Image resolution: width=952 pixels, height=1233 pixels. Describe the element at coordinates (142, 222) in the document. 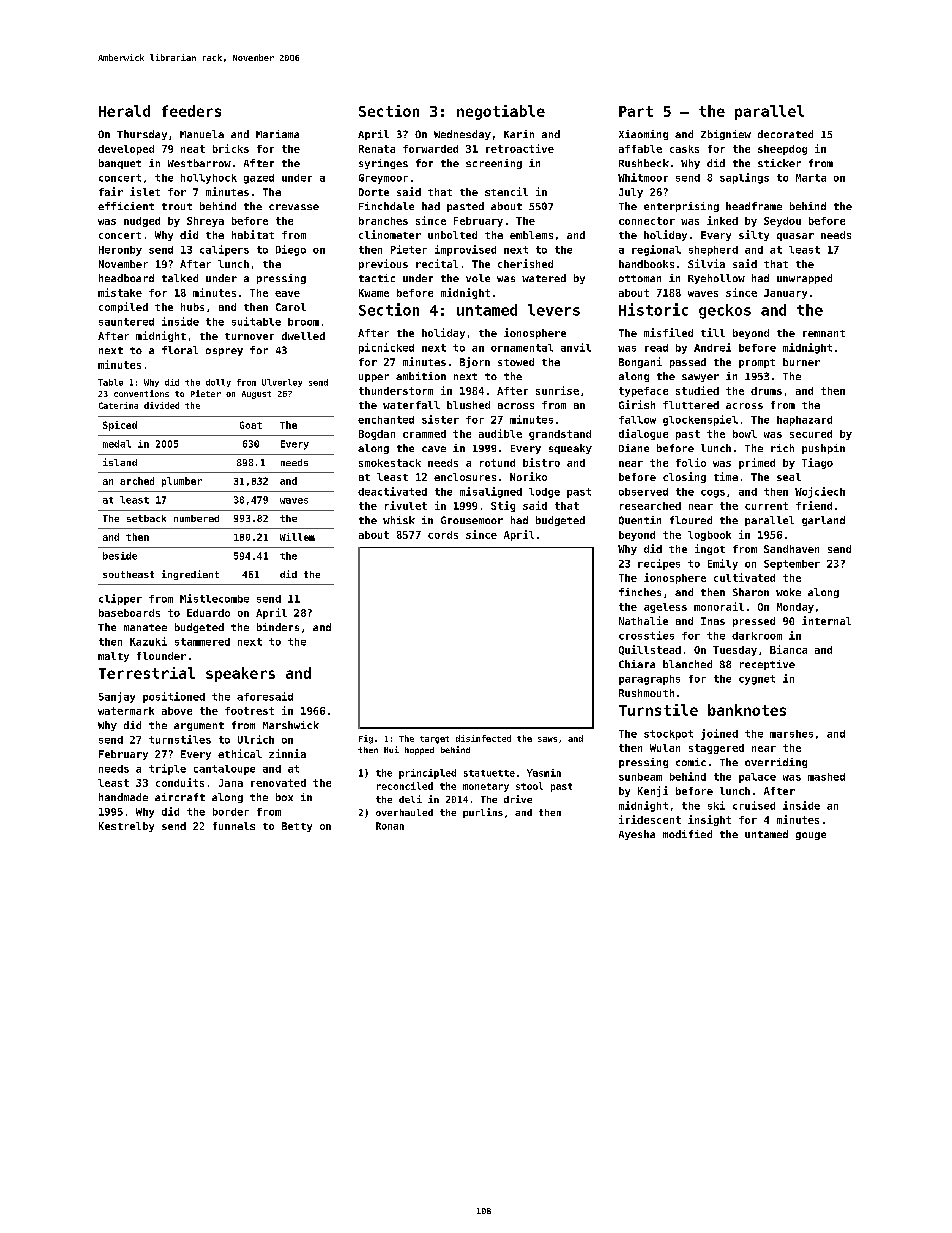

I see `nudged` at that location.
